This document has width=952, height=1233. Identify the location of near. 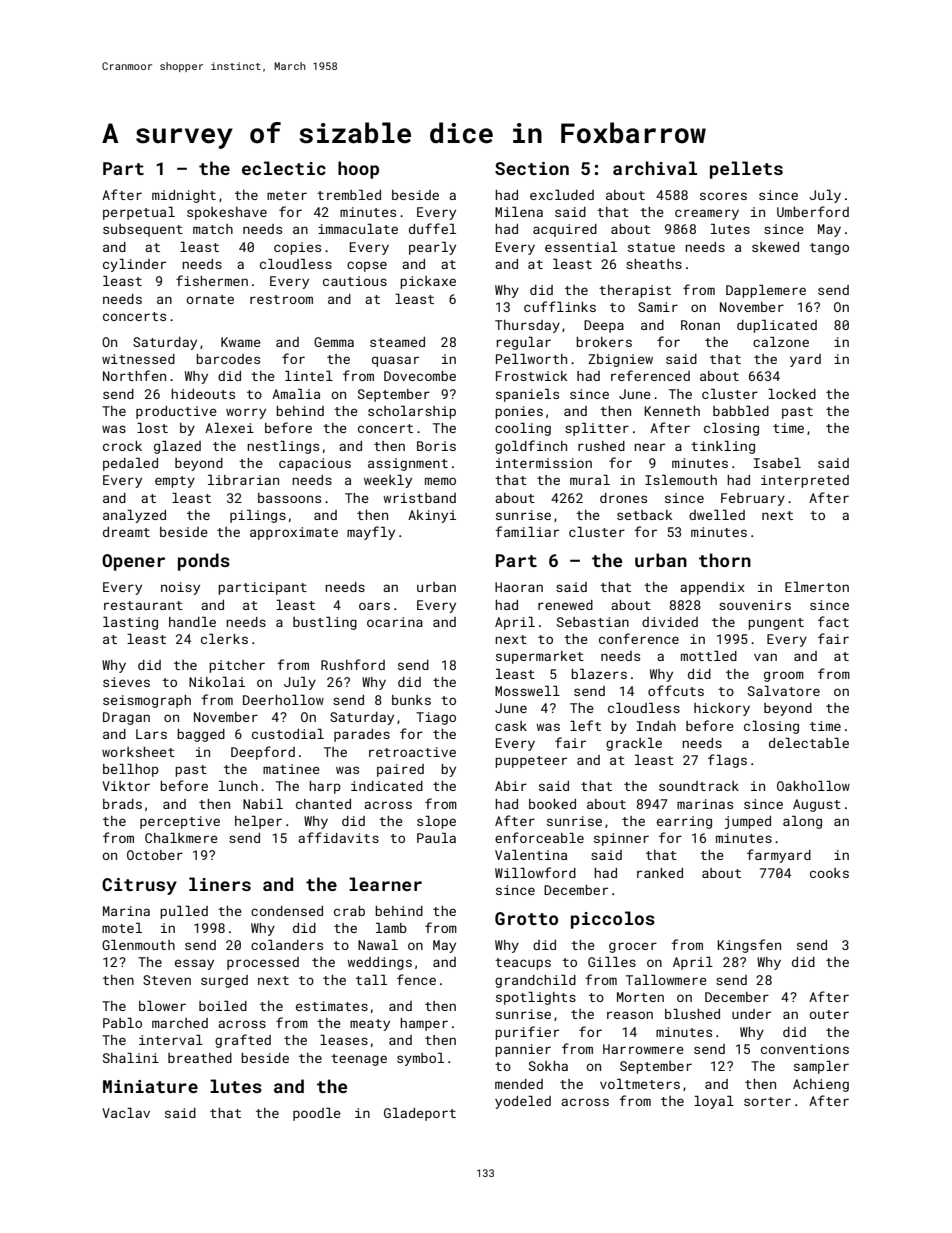
(649, 447).
